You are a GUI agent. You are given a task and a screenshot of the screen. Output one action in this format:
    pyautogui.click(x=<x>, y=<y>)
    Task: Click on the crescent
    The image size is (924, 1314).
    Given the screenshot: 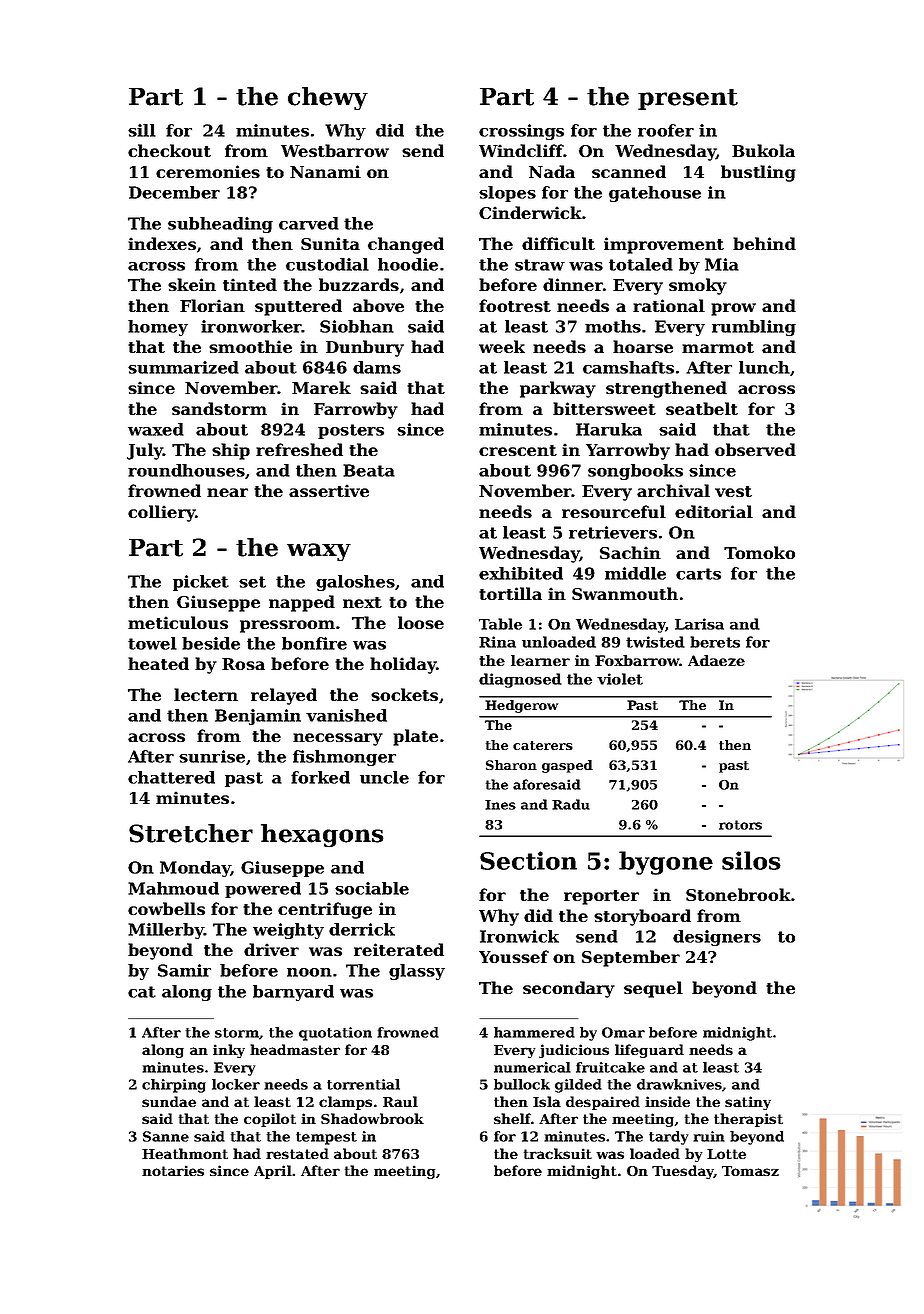 What is the action you would take?
    pyautogui.click(x=518, y=450)
